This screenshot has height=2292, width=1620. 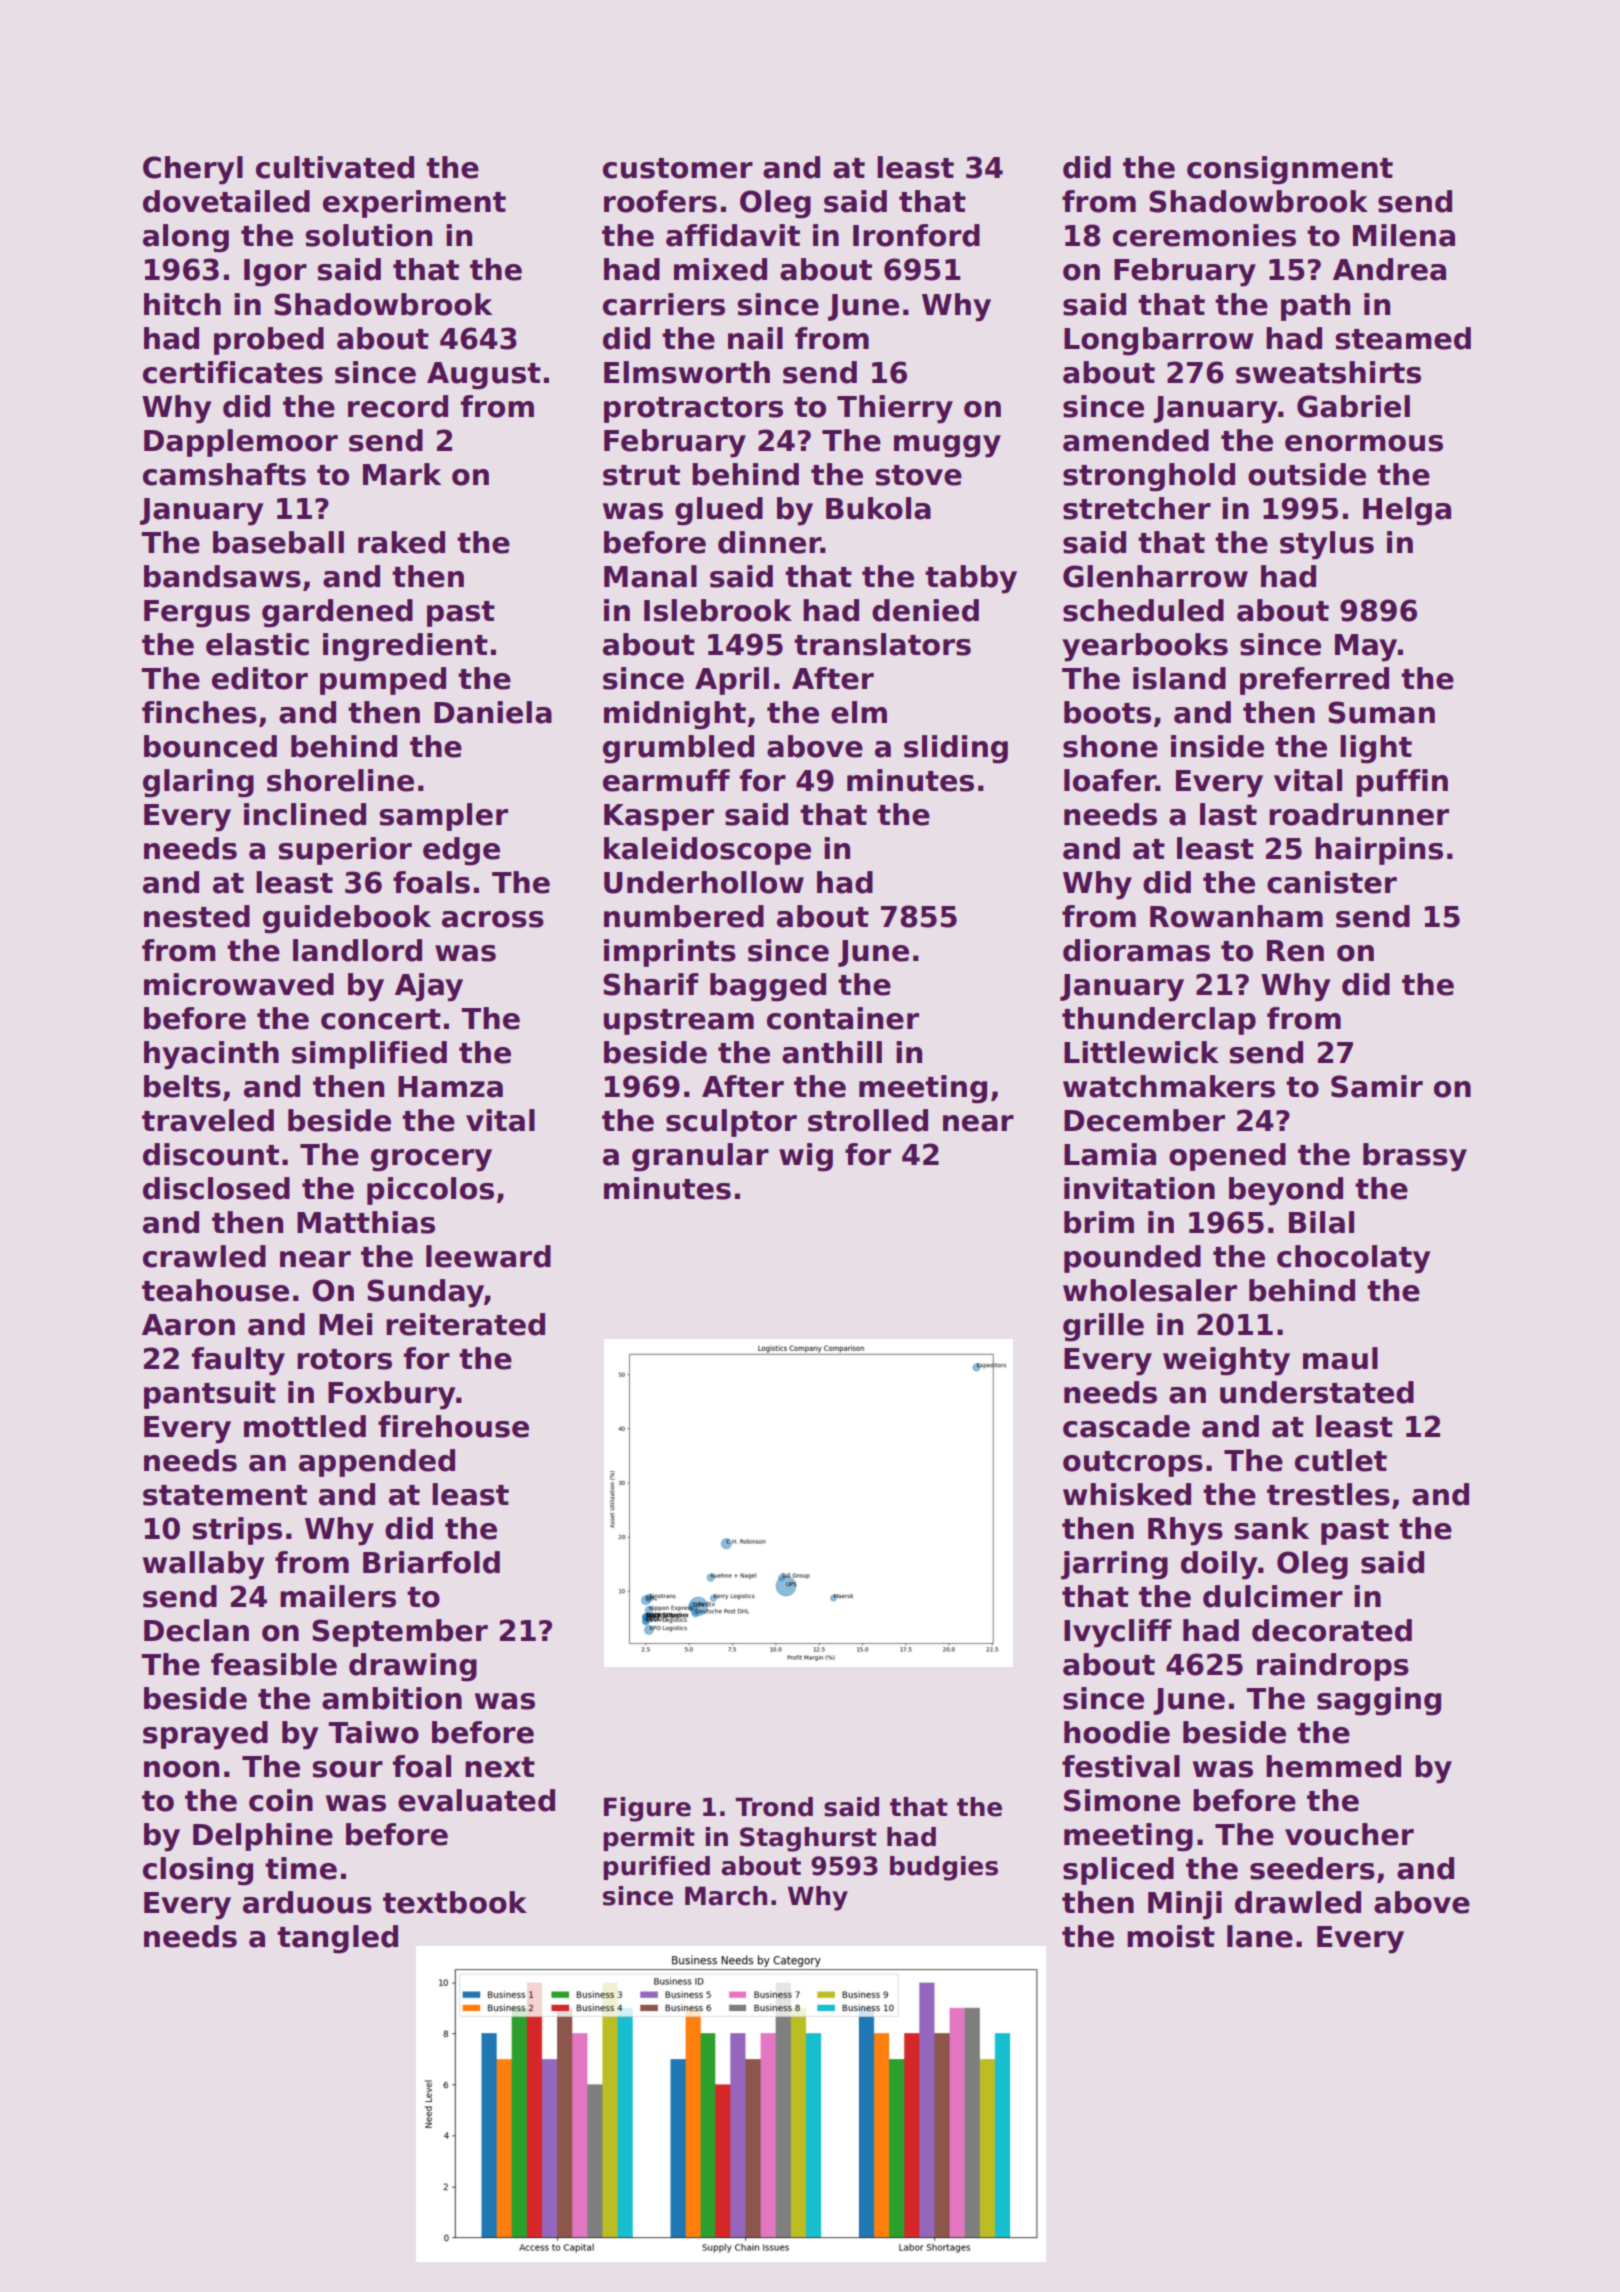 I want to click on purified, so click(x=656, y=1868).
